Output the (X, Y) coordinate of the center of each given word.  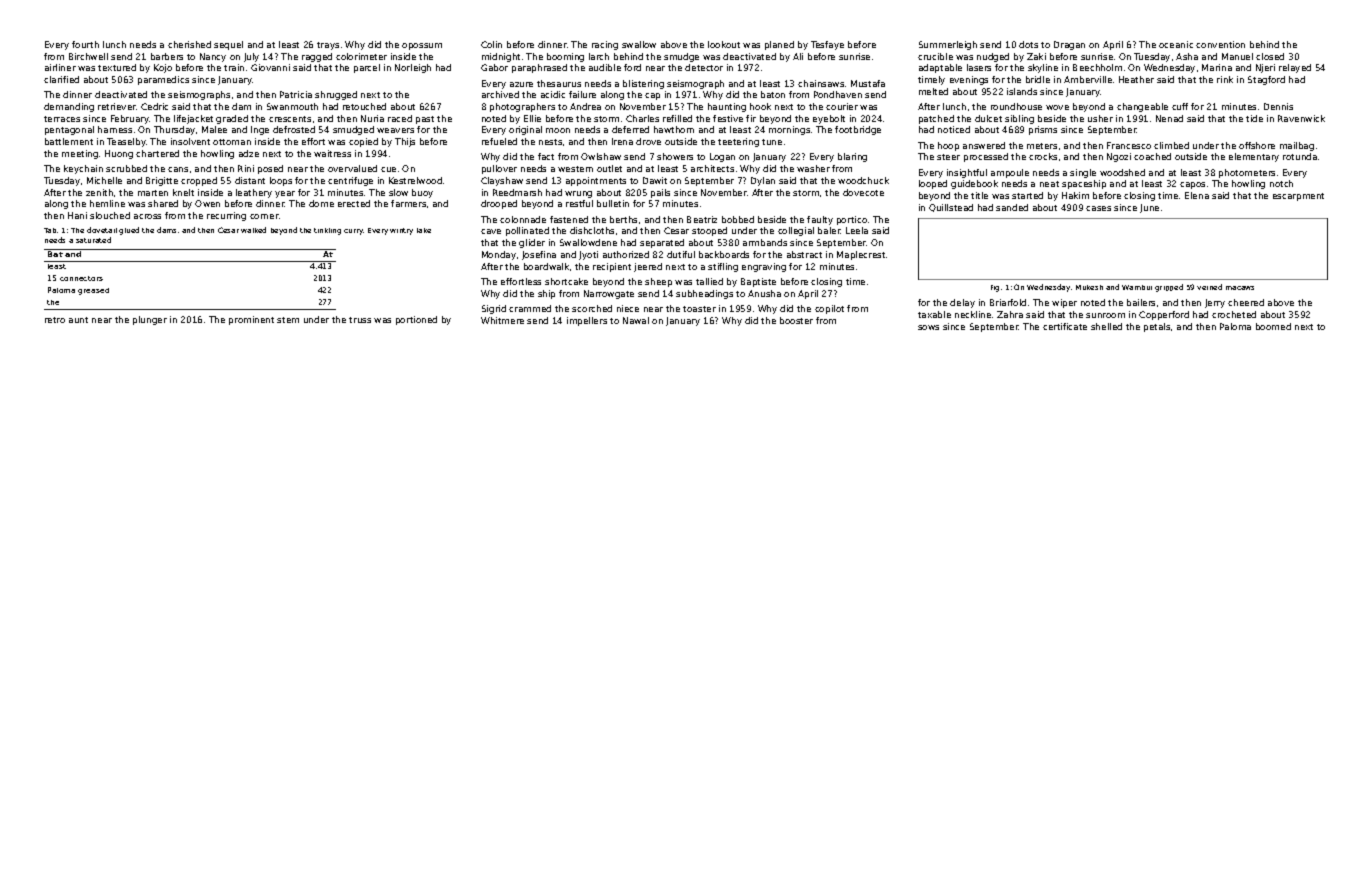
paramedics (163, 80)
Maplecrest (861, 255)
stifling (723, 267)
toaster (699, 309)
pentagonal (69, 130)
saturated (93, 240)
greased (93, 291)
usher (1100, 118)
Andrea (585, 106)
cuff (1180, 106)
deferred (630, 129)
